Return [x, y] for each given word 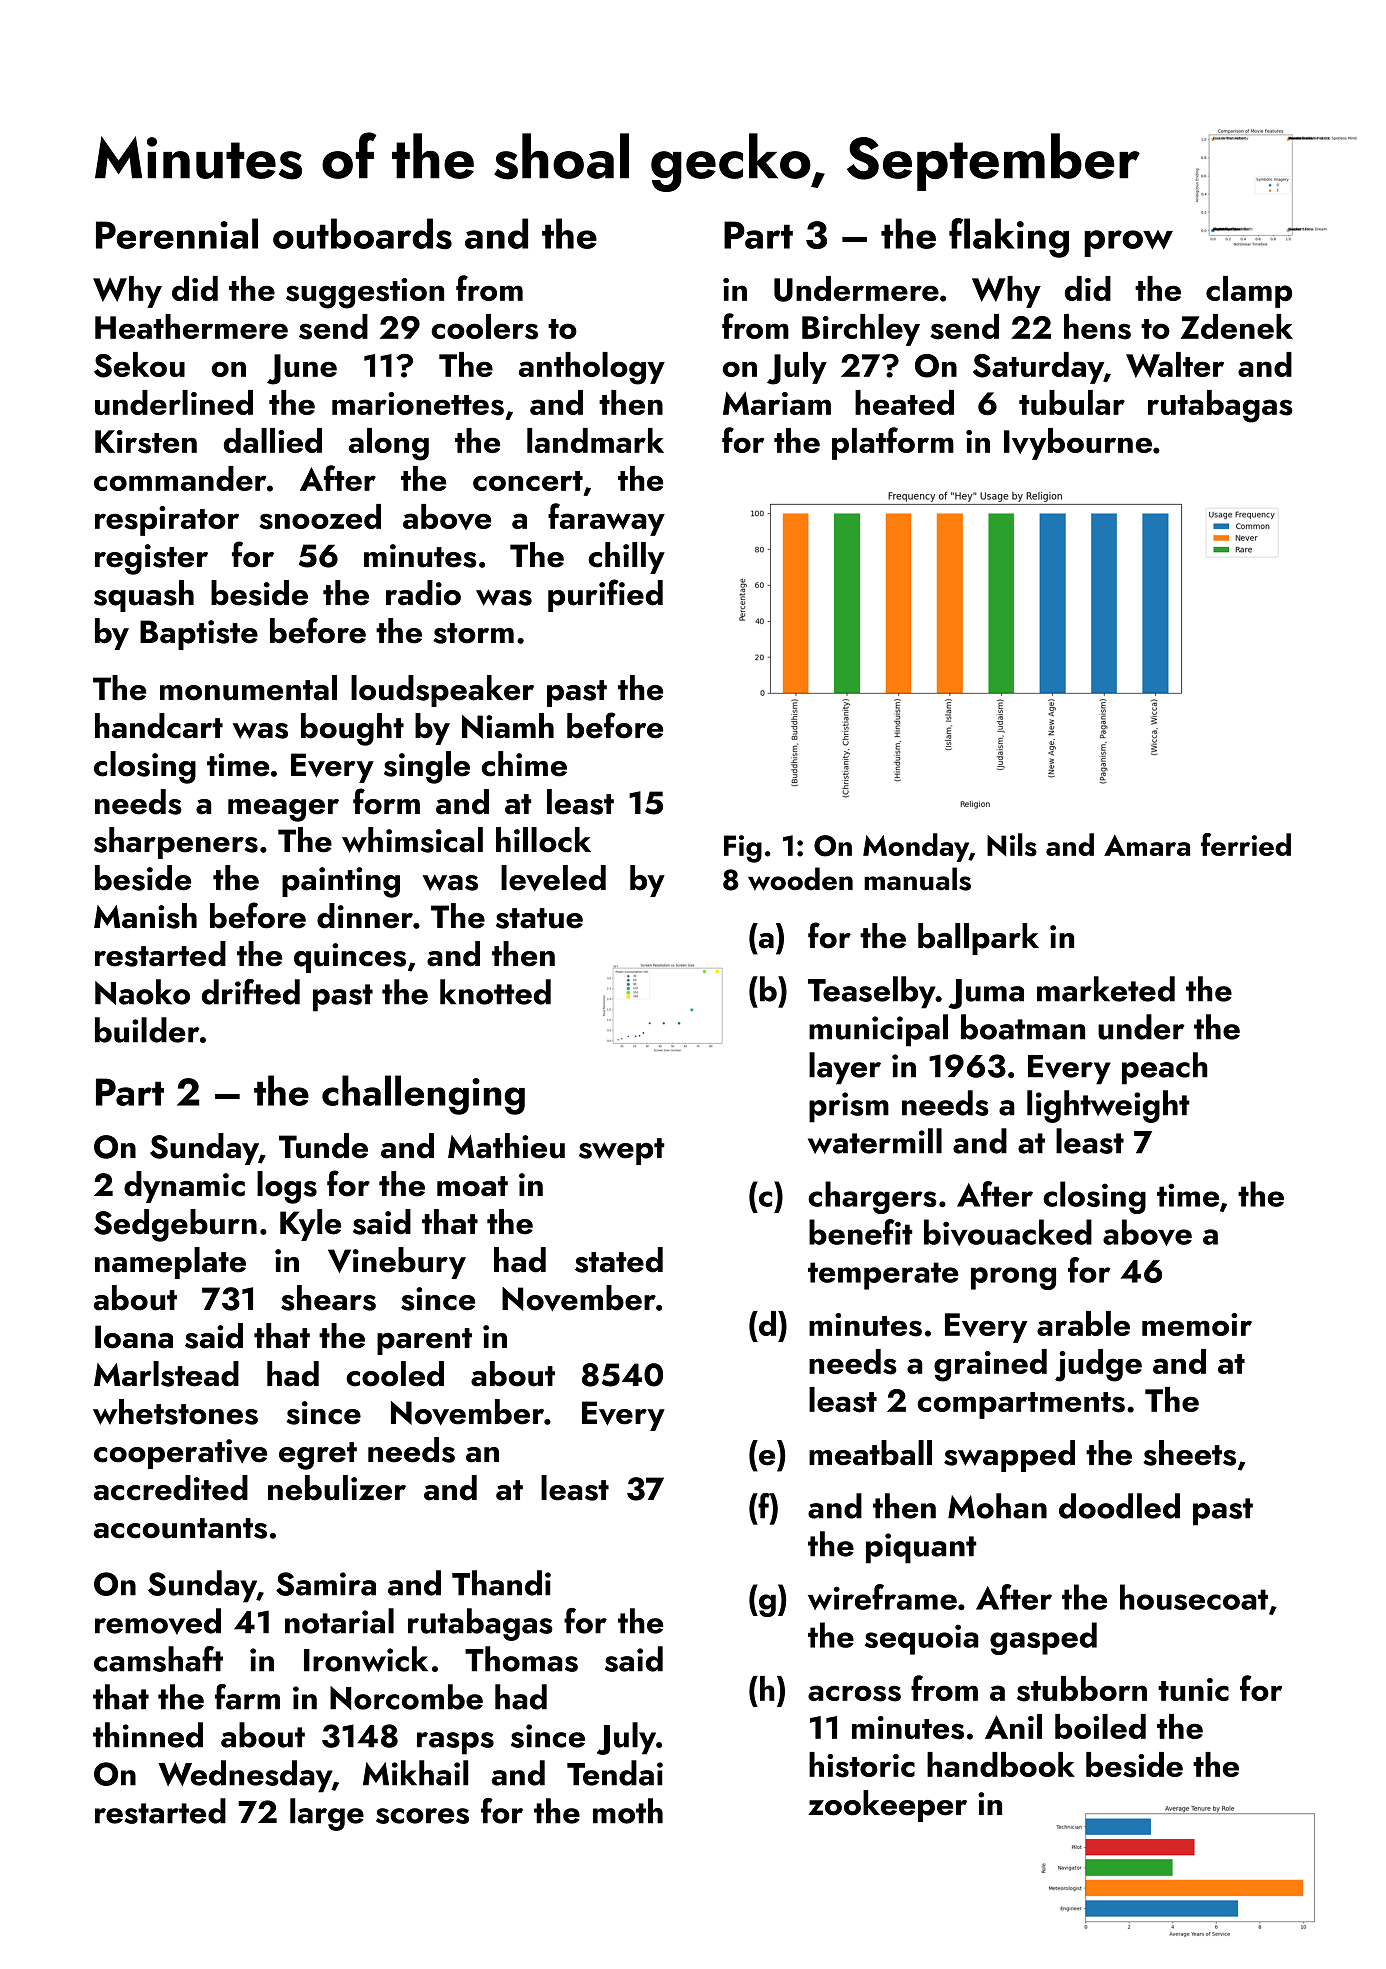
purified [605, 595]
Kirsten [146, 442]
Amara [1147, 845]
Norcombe [406, 1697]
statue [539, 918]
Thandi [501, 1583]
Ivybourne [1078, 444]
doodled [1119, 1506]
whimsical [412, 840]
